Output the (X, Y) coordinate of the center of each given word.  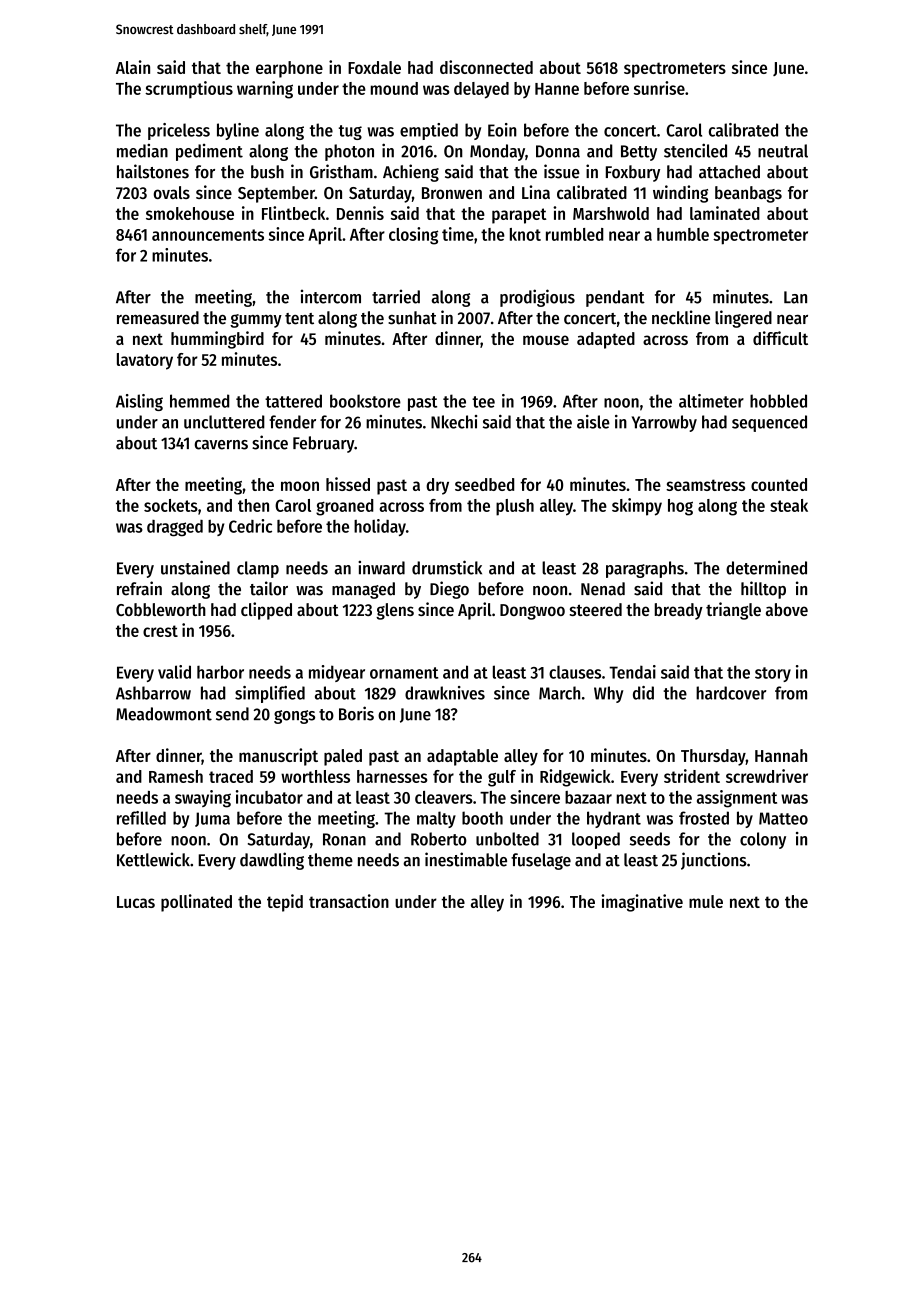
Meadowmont (164, 714)
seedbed (484, 484)
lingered (743, 319)
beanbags (748, 194)
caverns (221, 445)
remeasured (158, 318)
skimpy (637, 507)
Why (609, 694)
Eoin (502, 130)
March (559, 693)
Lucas (136, 902)
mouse (546, 340)
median (142, 151)
